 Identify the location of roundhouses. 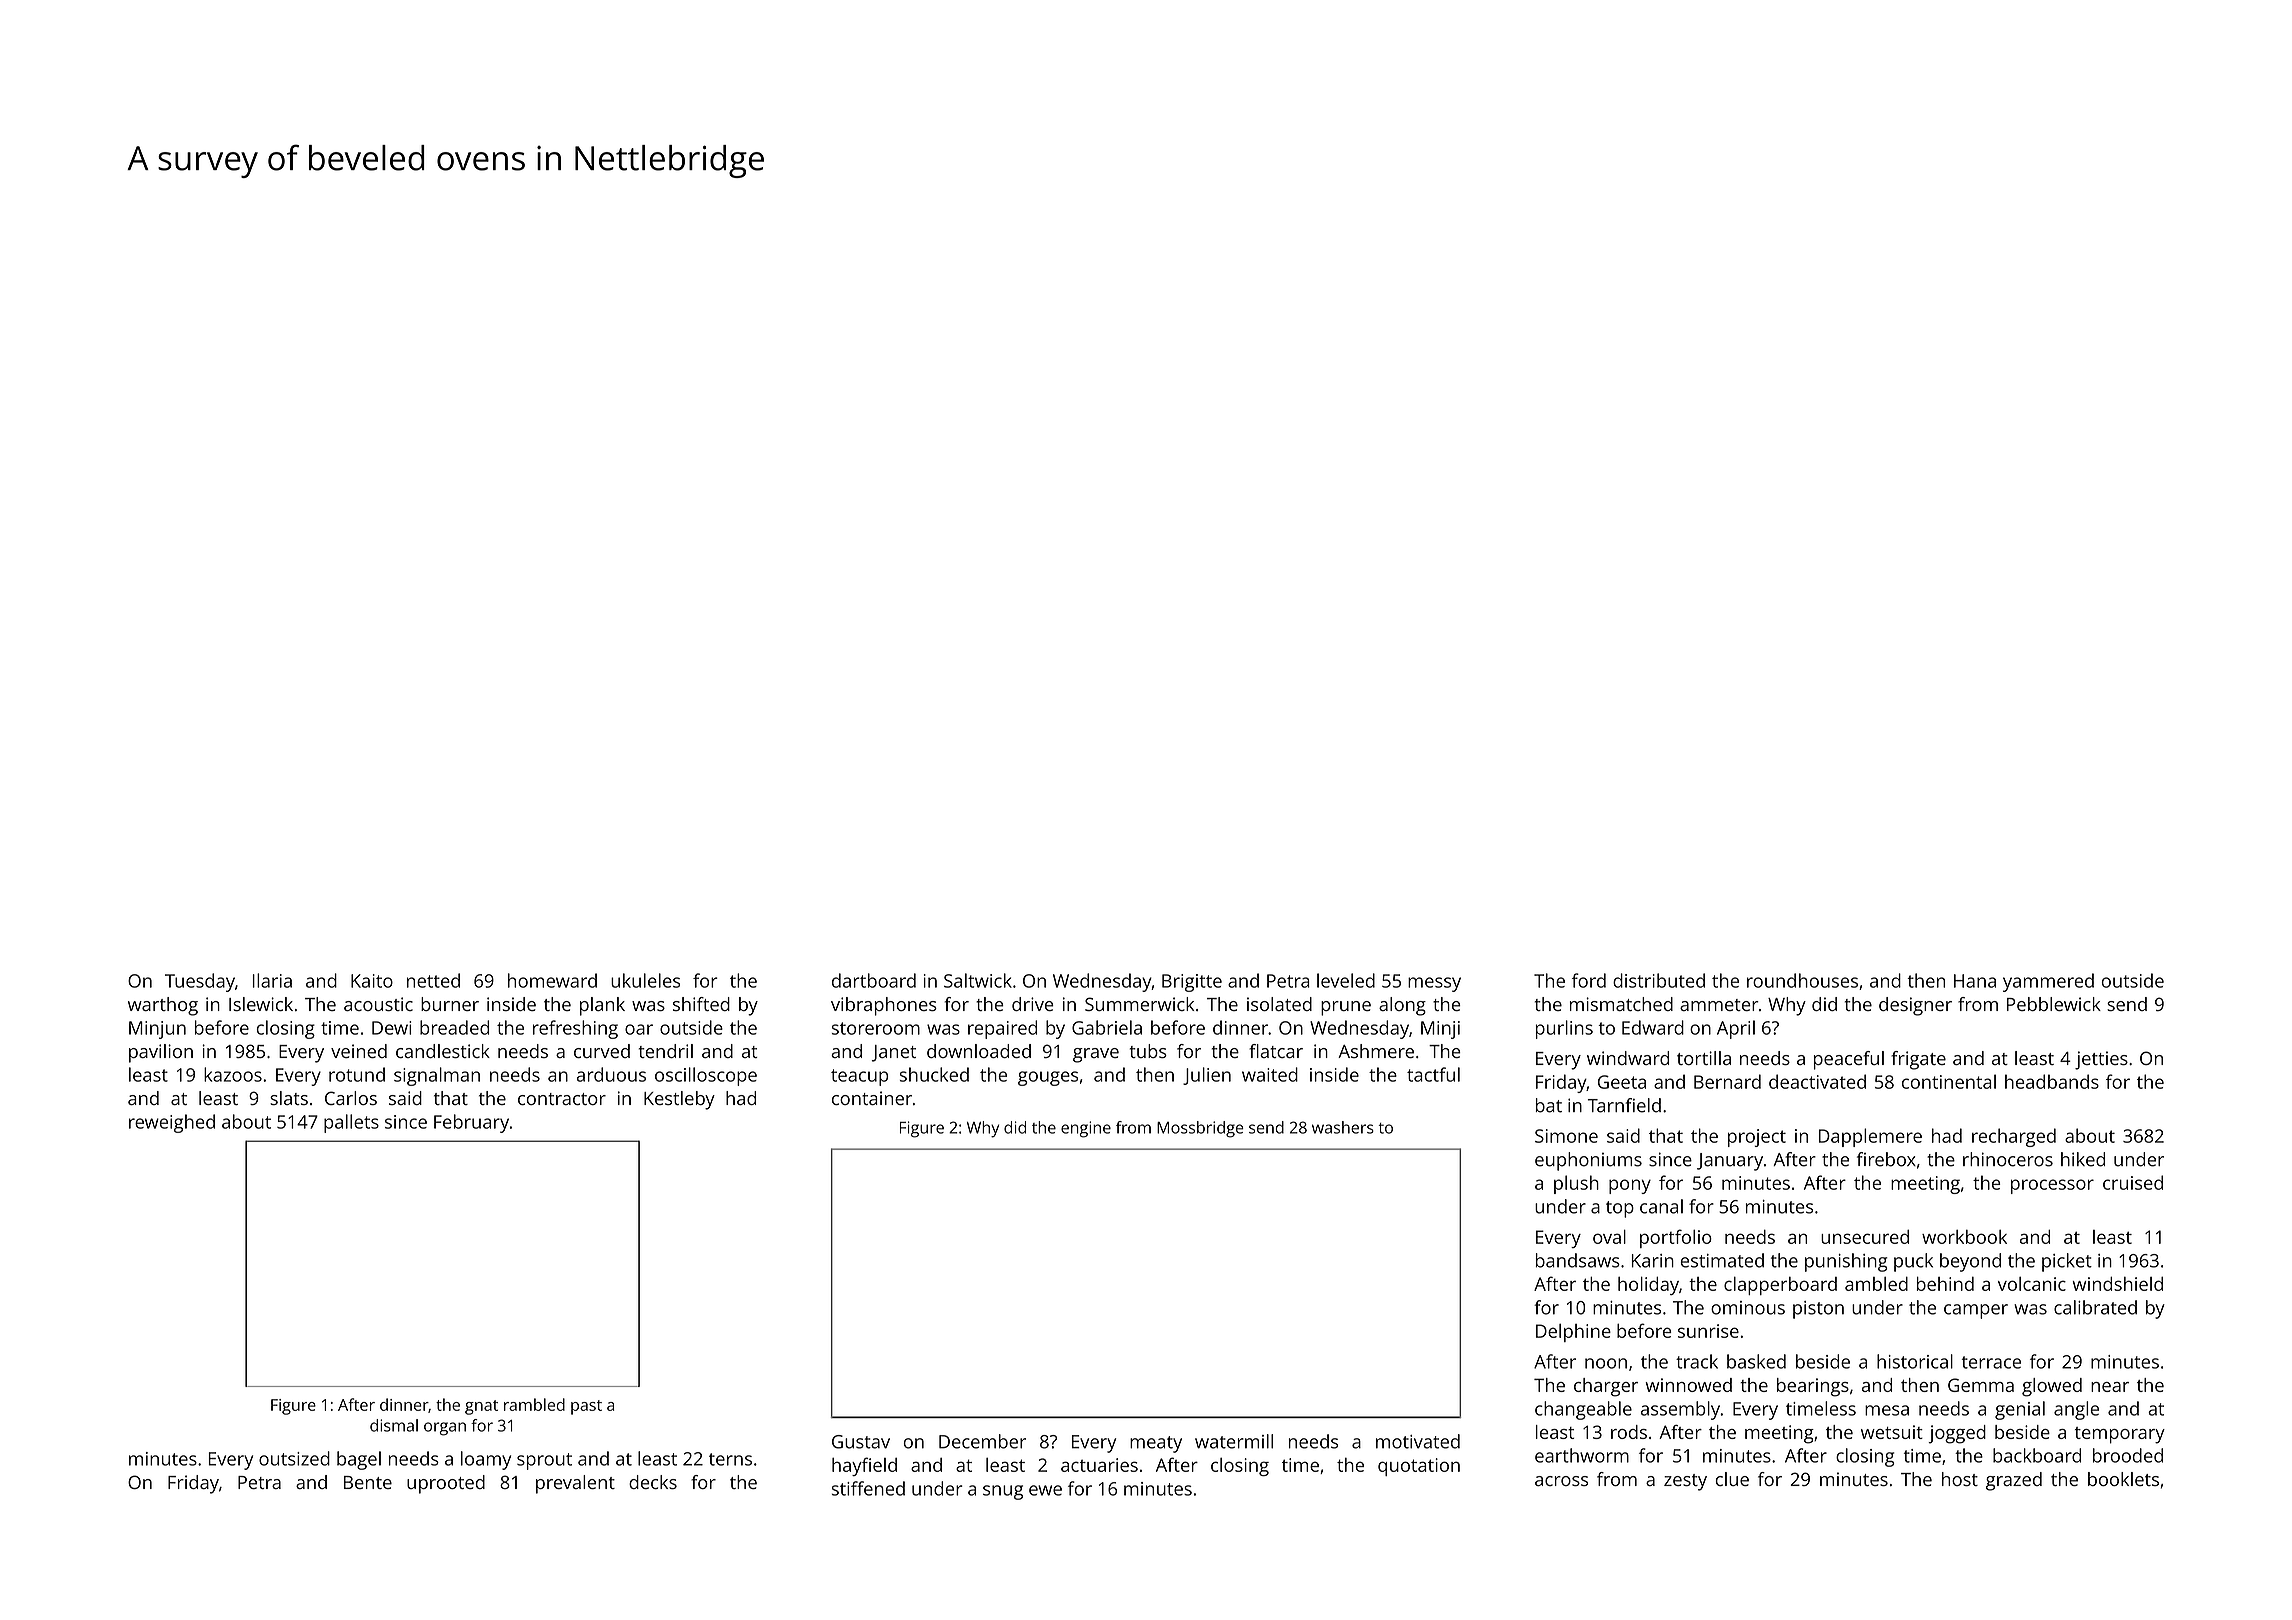
(1802, 980).
